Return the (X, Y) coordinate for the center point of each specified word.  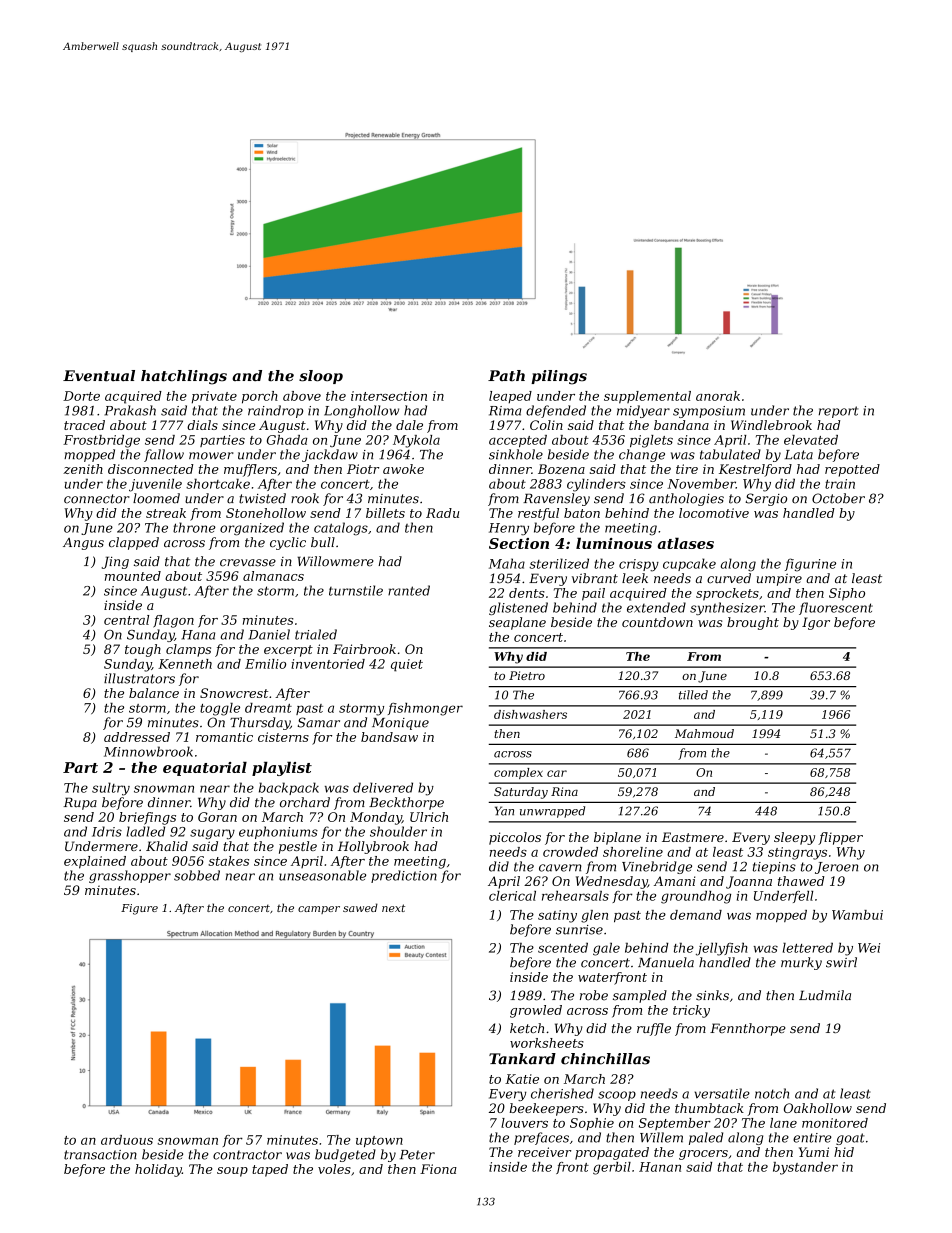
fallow (164, 455)
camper (319, 910)
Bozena (561, 469)
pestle (298, 847)
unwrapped (552, 812)
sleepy (794, 838)
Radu (442, 513)
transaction (100, 1155)
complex (518, 773)
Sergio (766, 499)
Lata (799, 455)
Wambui (857, 915)
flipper (840, 838)
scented (563, 948)
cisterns (283, 737)
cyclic (288, 543)
